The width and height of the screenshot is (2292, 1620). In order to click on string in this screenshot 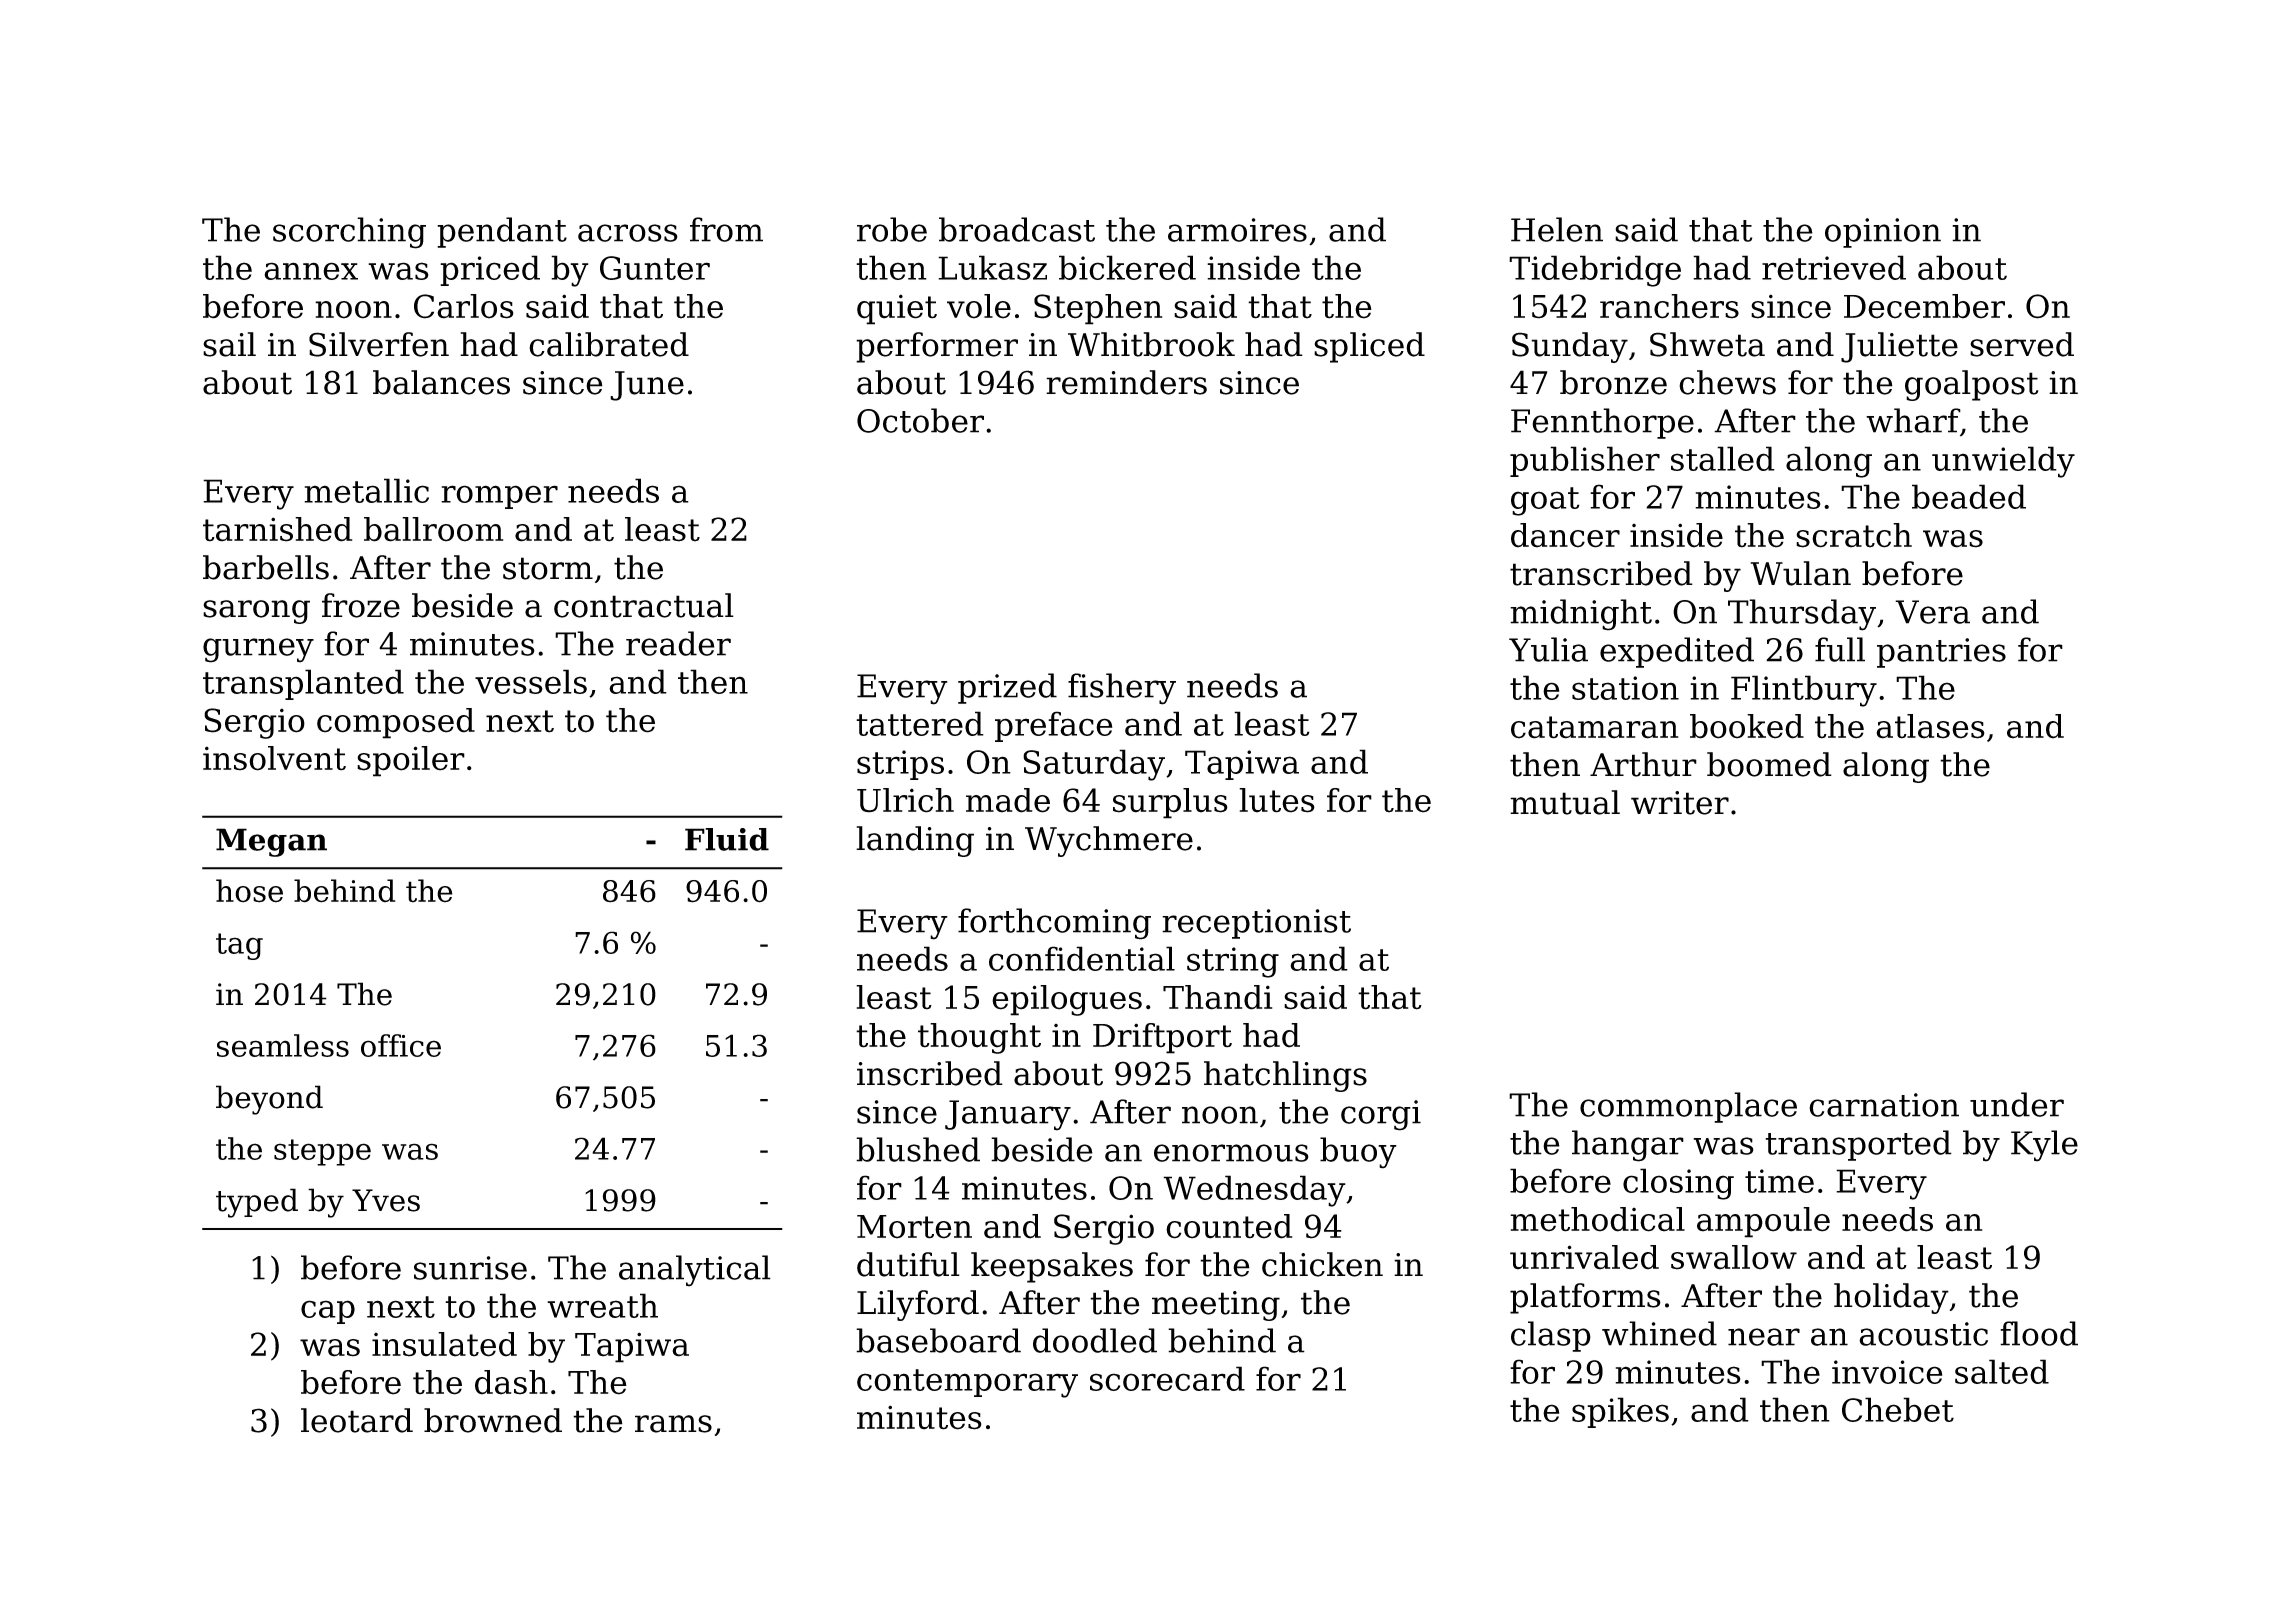, I will do `click(1233, 962)`.
